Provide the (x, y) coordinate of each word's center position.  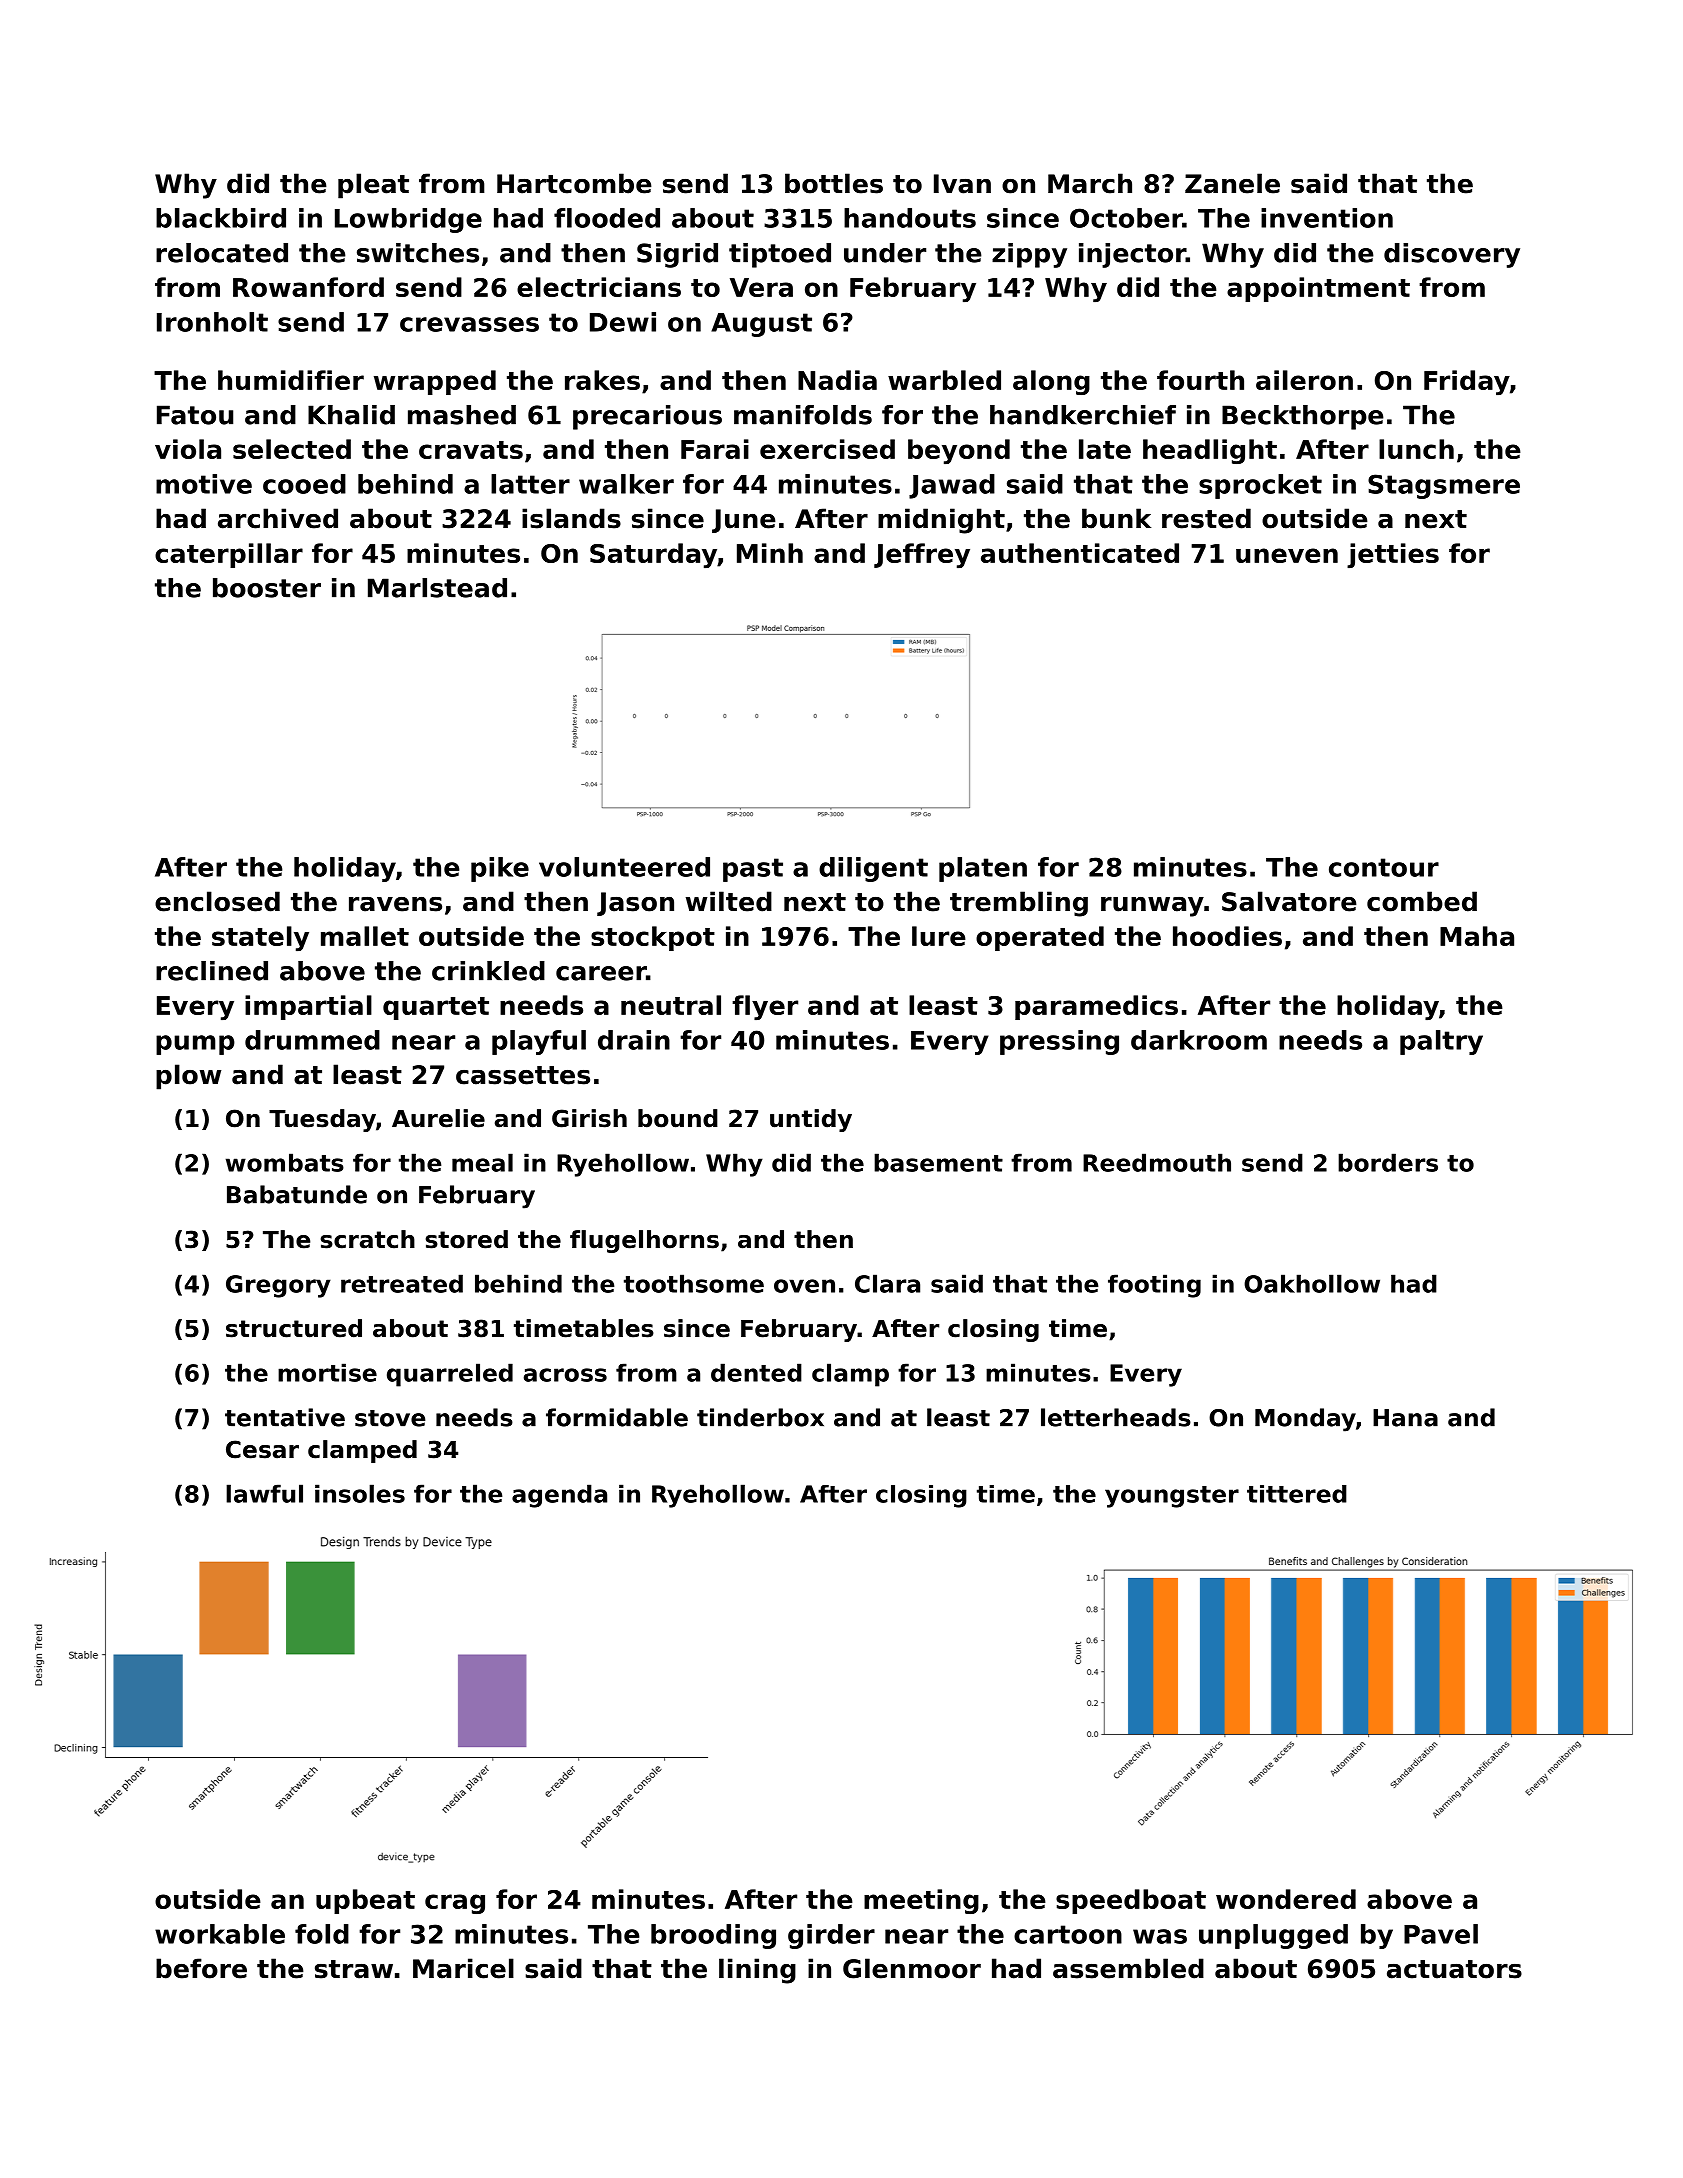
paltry (1441, 1042)
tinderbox (760, 1417)
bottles (834, 183)
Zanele (1232, 183)
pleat (373, 186)
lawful (264, 1493)
